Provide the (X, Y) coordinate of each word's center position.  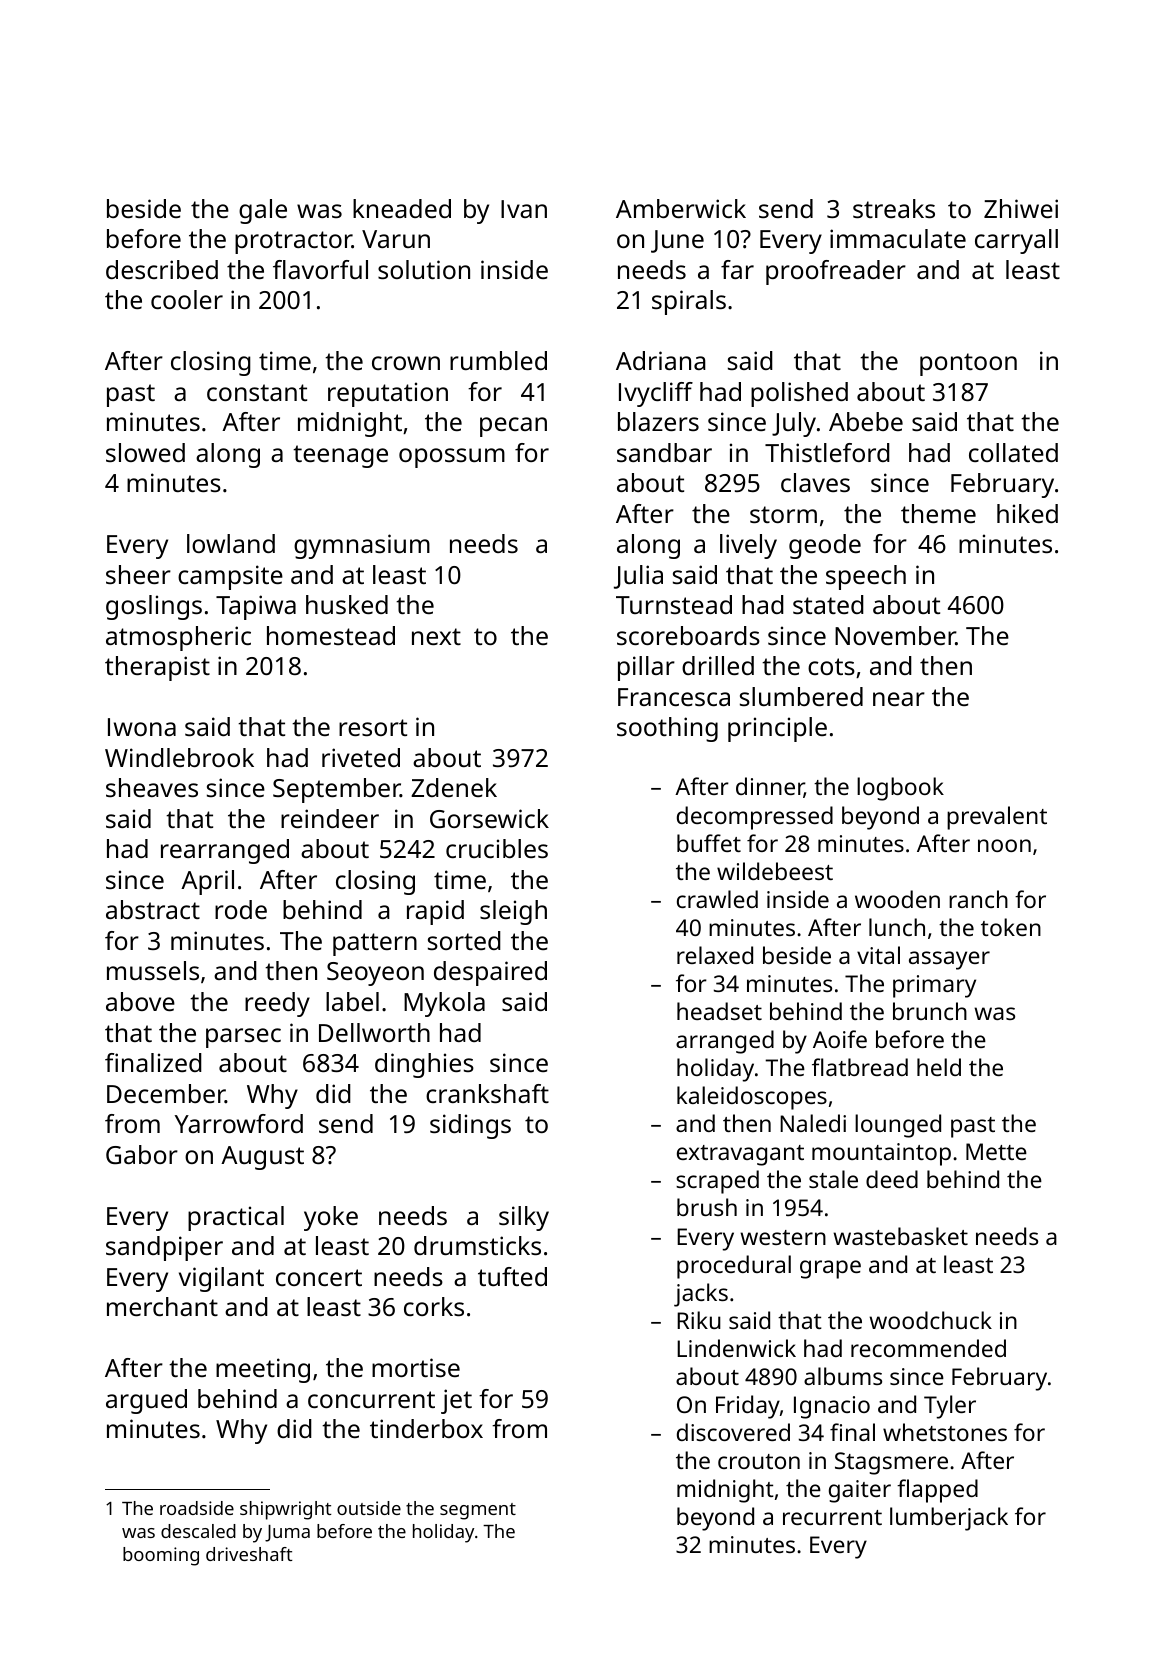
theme (938, 513)
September (336, 790)
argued (146, 1401)
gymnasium (362, 546)
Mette (996, 1151)
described (162, 269)
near (899, 699)
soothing (667, 729)
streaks (894, 208)
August (262, 1158)
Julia (638, 577)
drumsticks (477, 1245)
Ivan (524, 209)
